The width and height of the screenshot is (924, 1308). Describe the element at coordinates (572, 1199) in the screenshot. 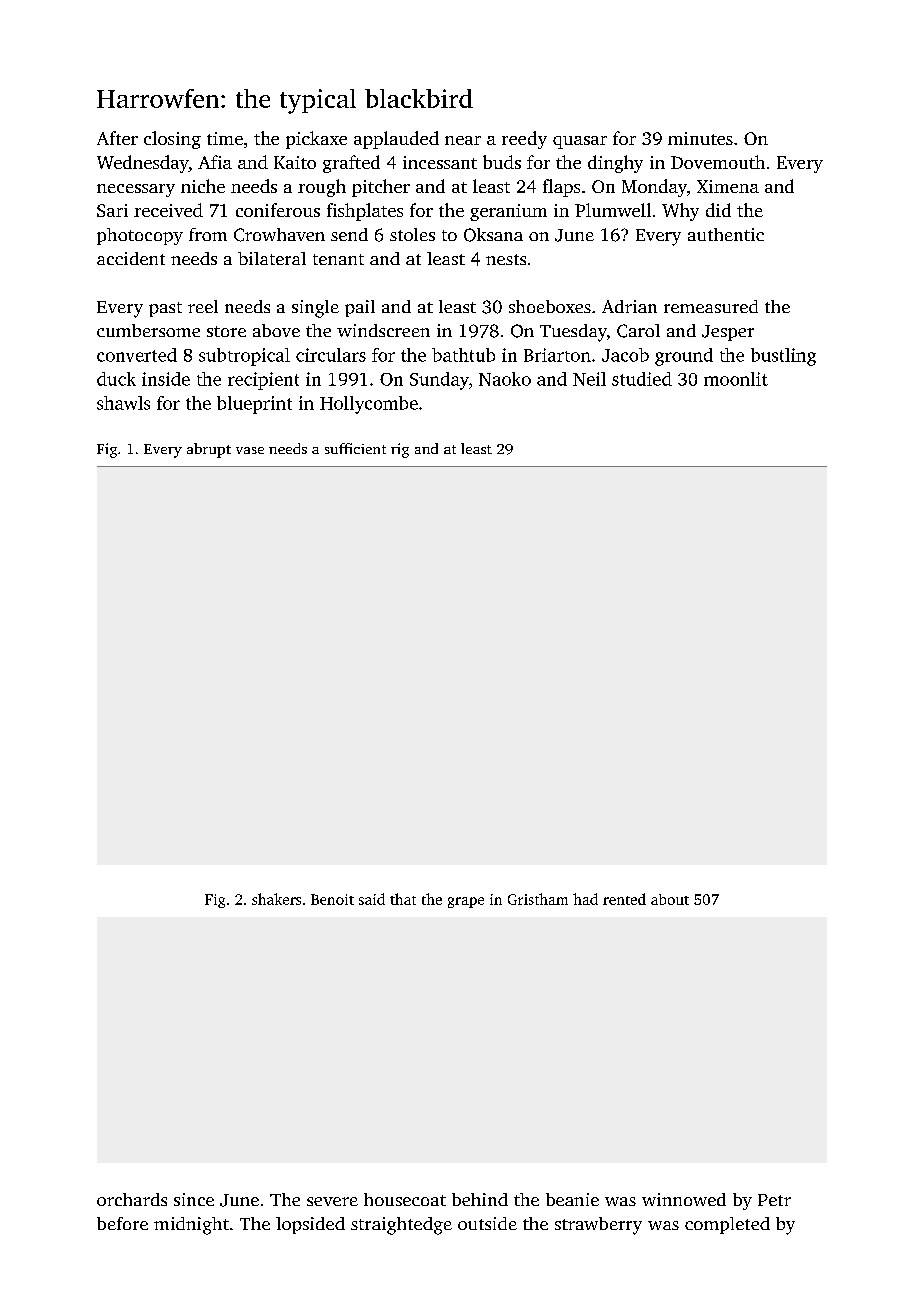

I see `beanie` at that location.
